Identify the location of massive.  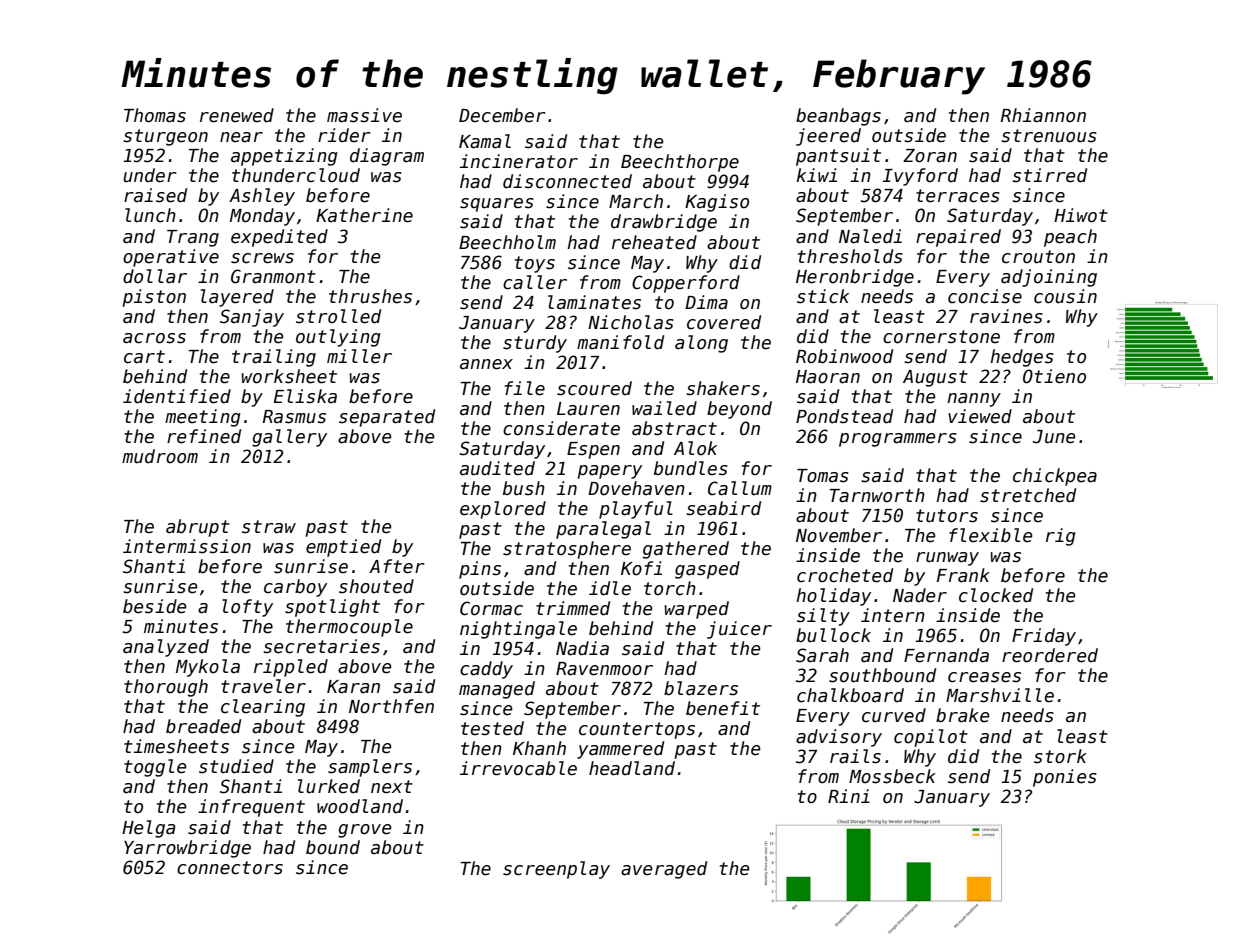
(364, 115).
